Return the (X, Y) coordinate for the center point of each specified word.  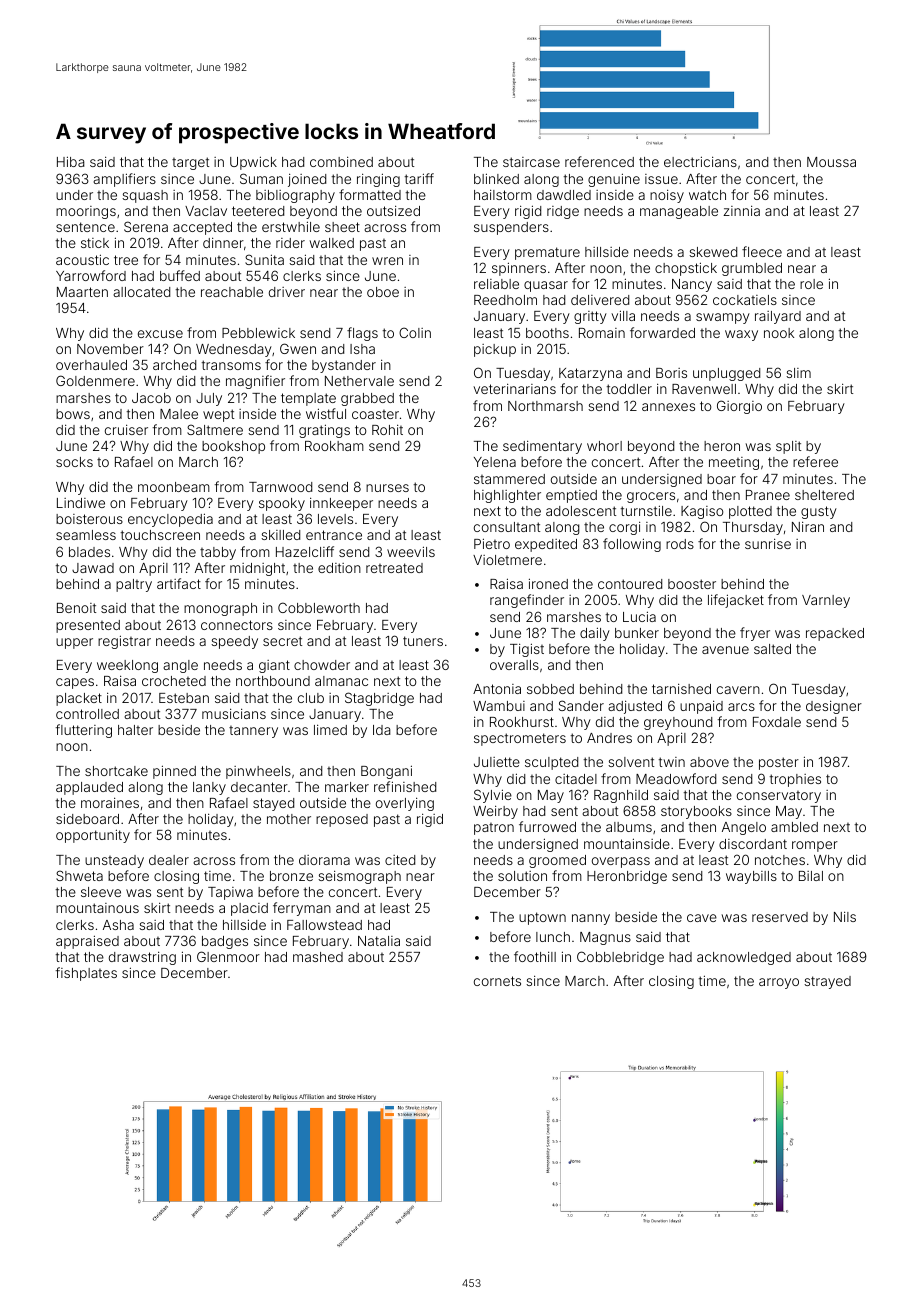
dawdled (564, 195)
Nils (845, 916)
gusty (819, 512)
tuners (423, 641)
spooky (282, 504)
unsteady (114, 861)
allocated (141, 292)
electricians (700, 161)
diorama (324, 860)
